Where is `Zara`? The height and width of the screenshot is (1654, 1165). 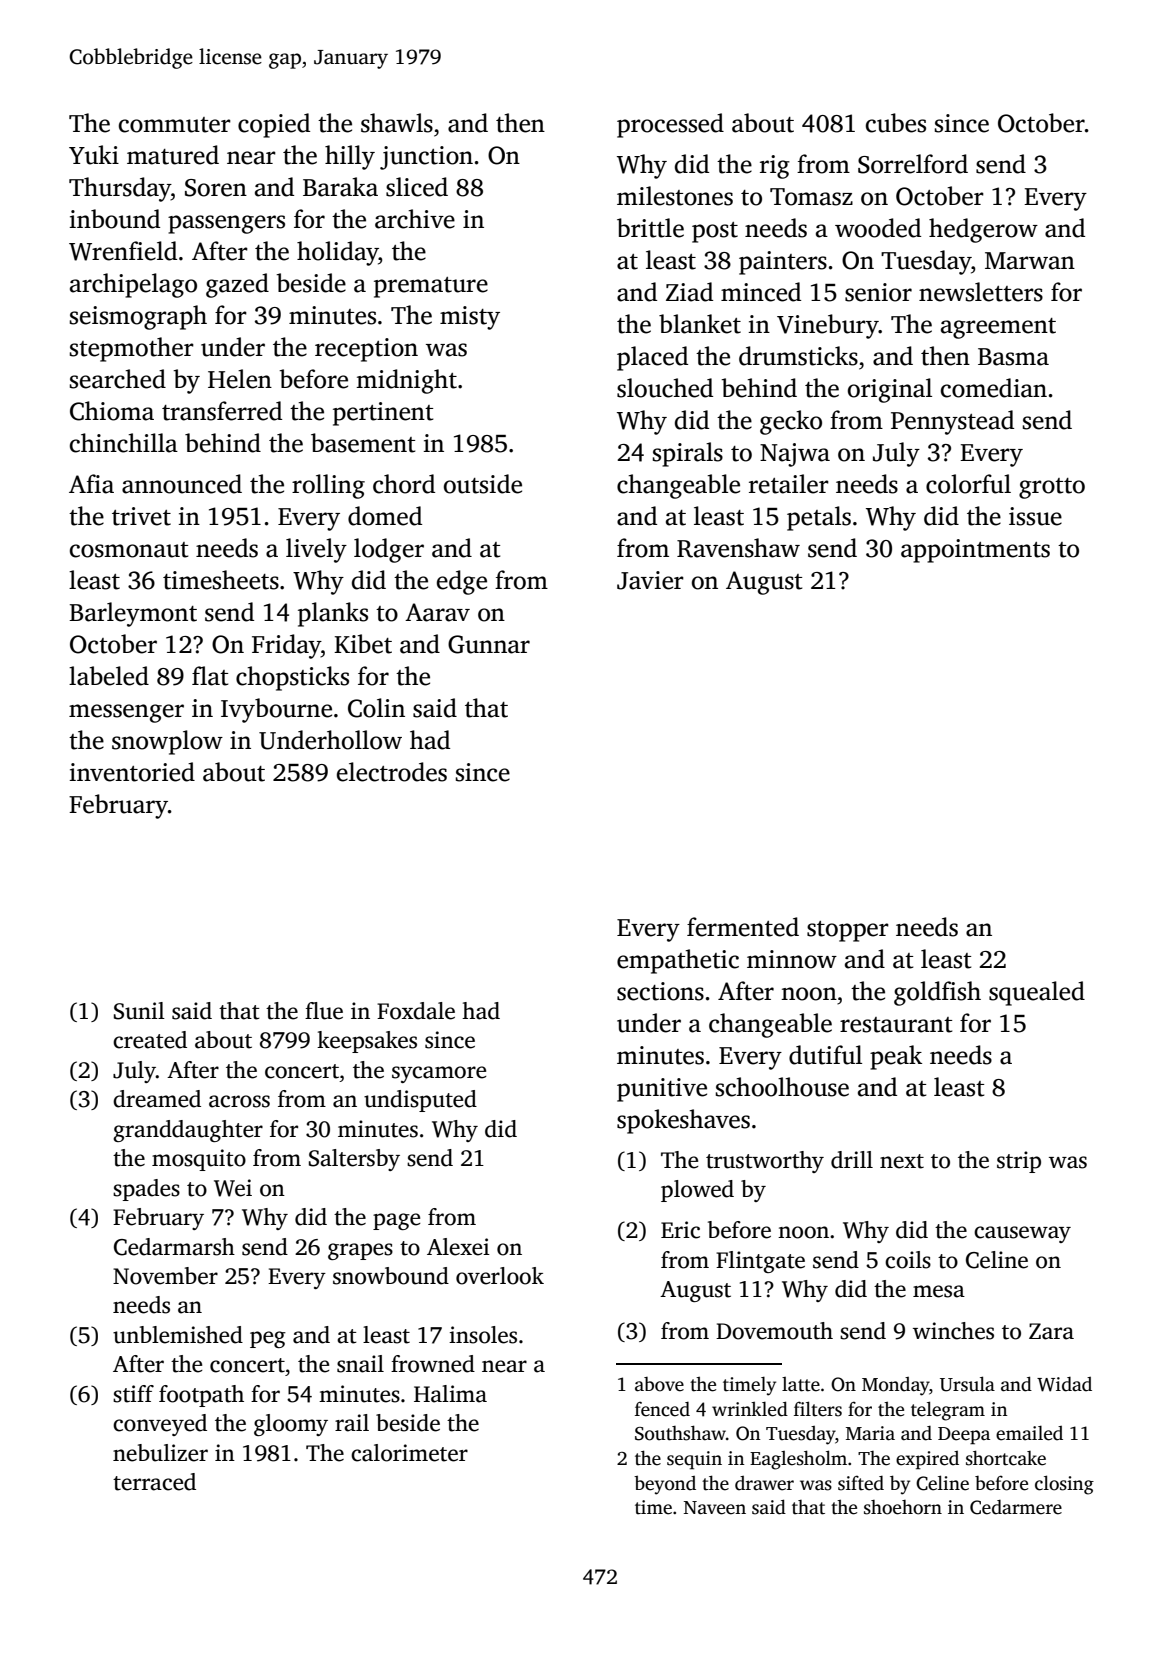 Zara is located at coordinates (1051, 1331).
